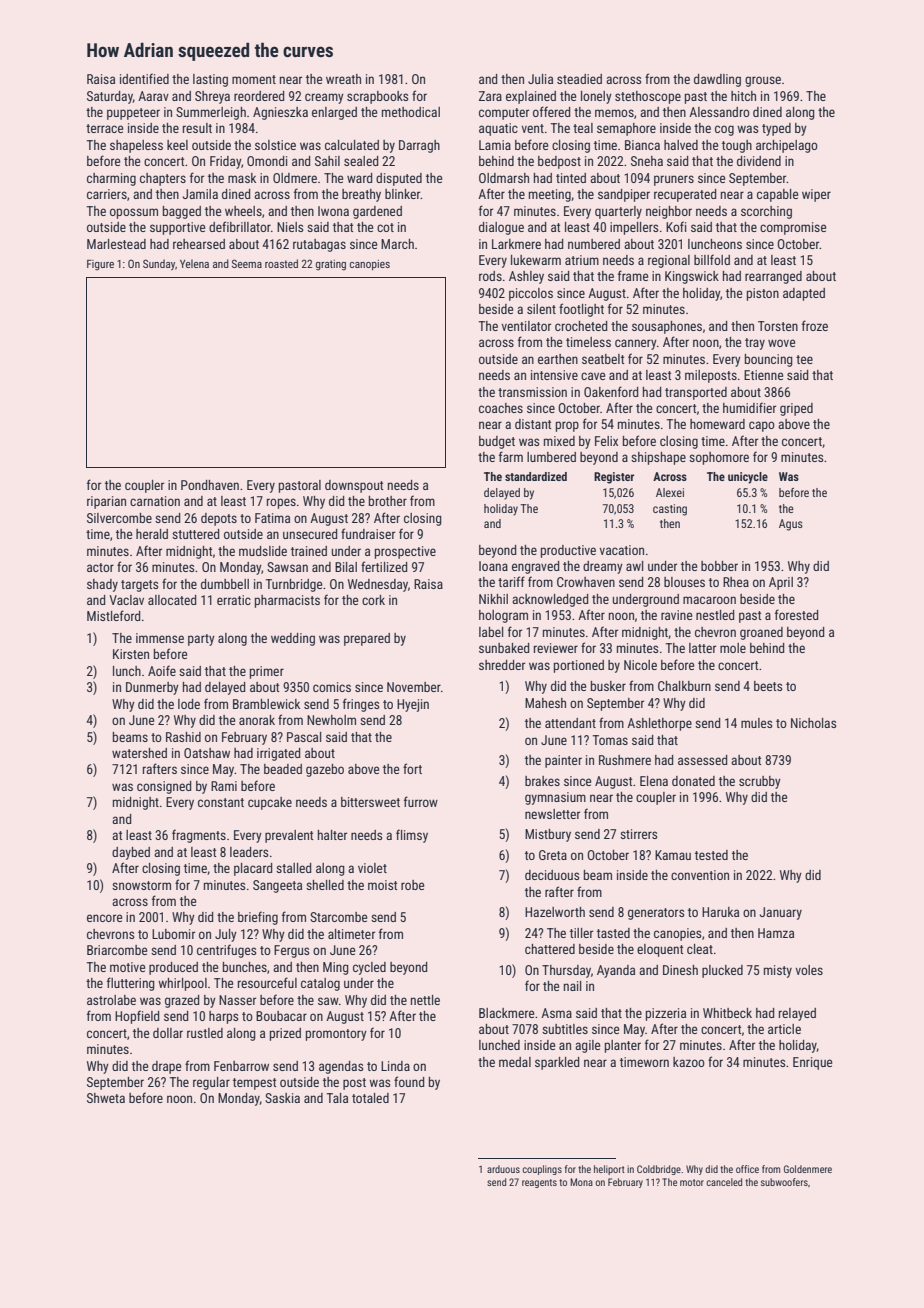 This screenshot has height=1308, width=924. I want to click on arduous, so click(503, 1169).
